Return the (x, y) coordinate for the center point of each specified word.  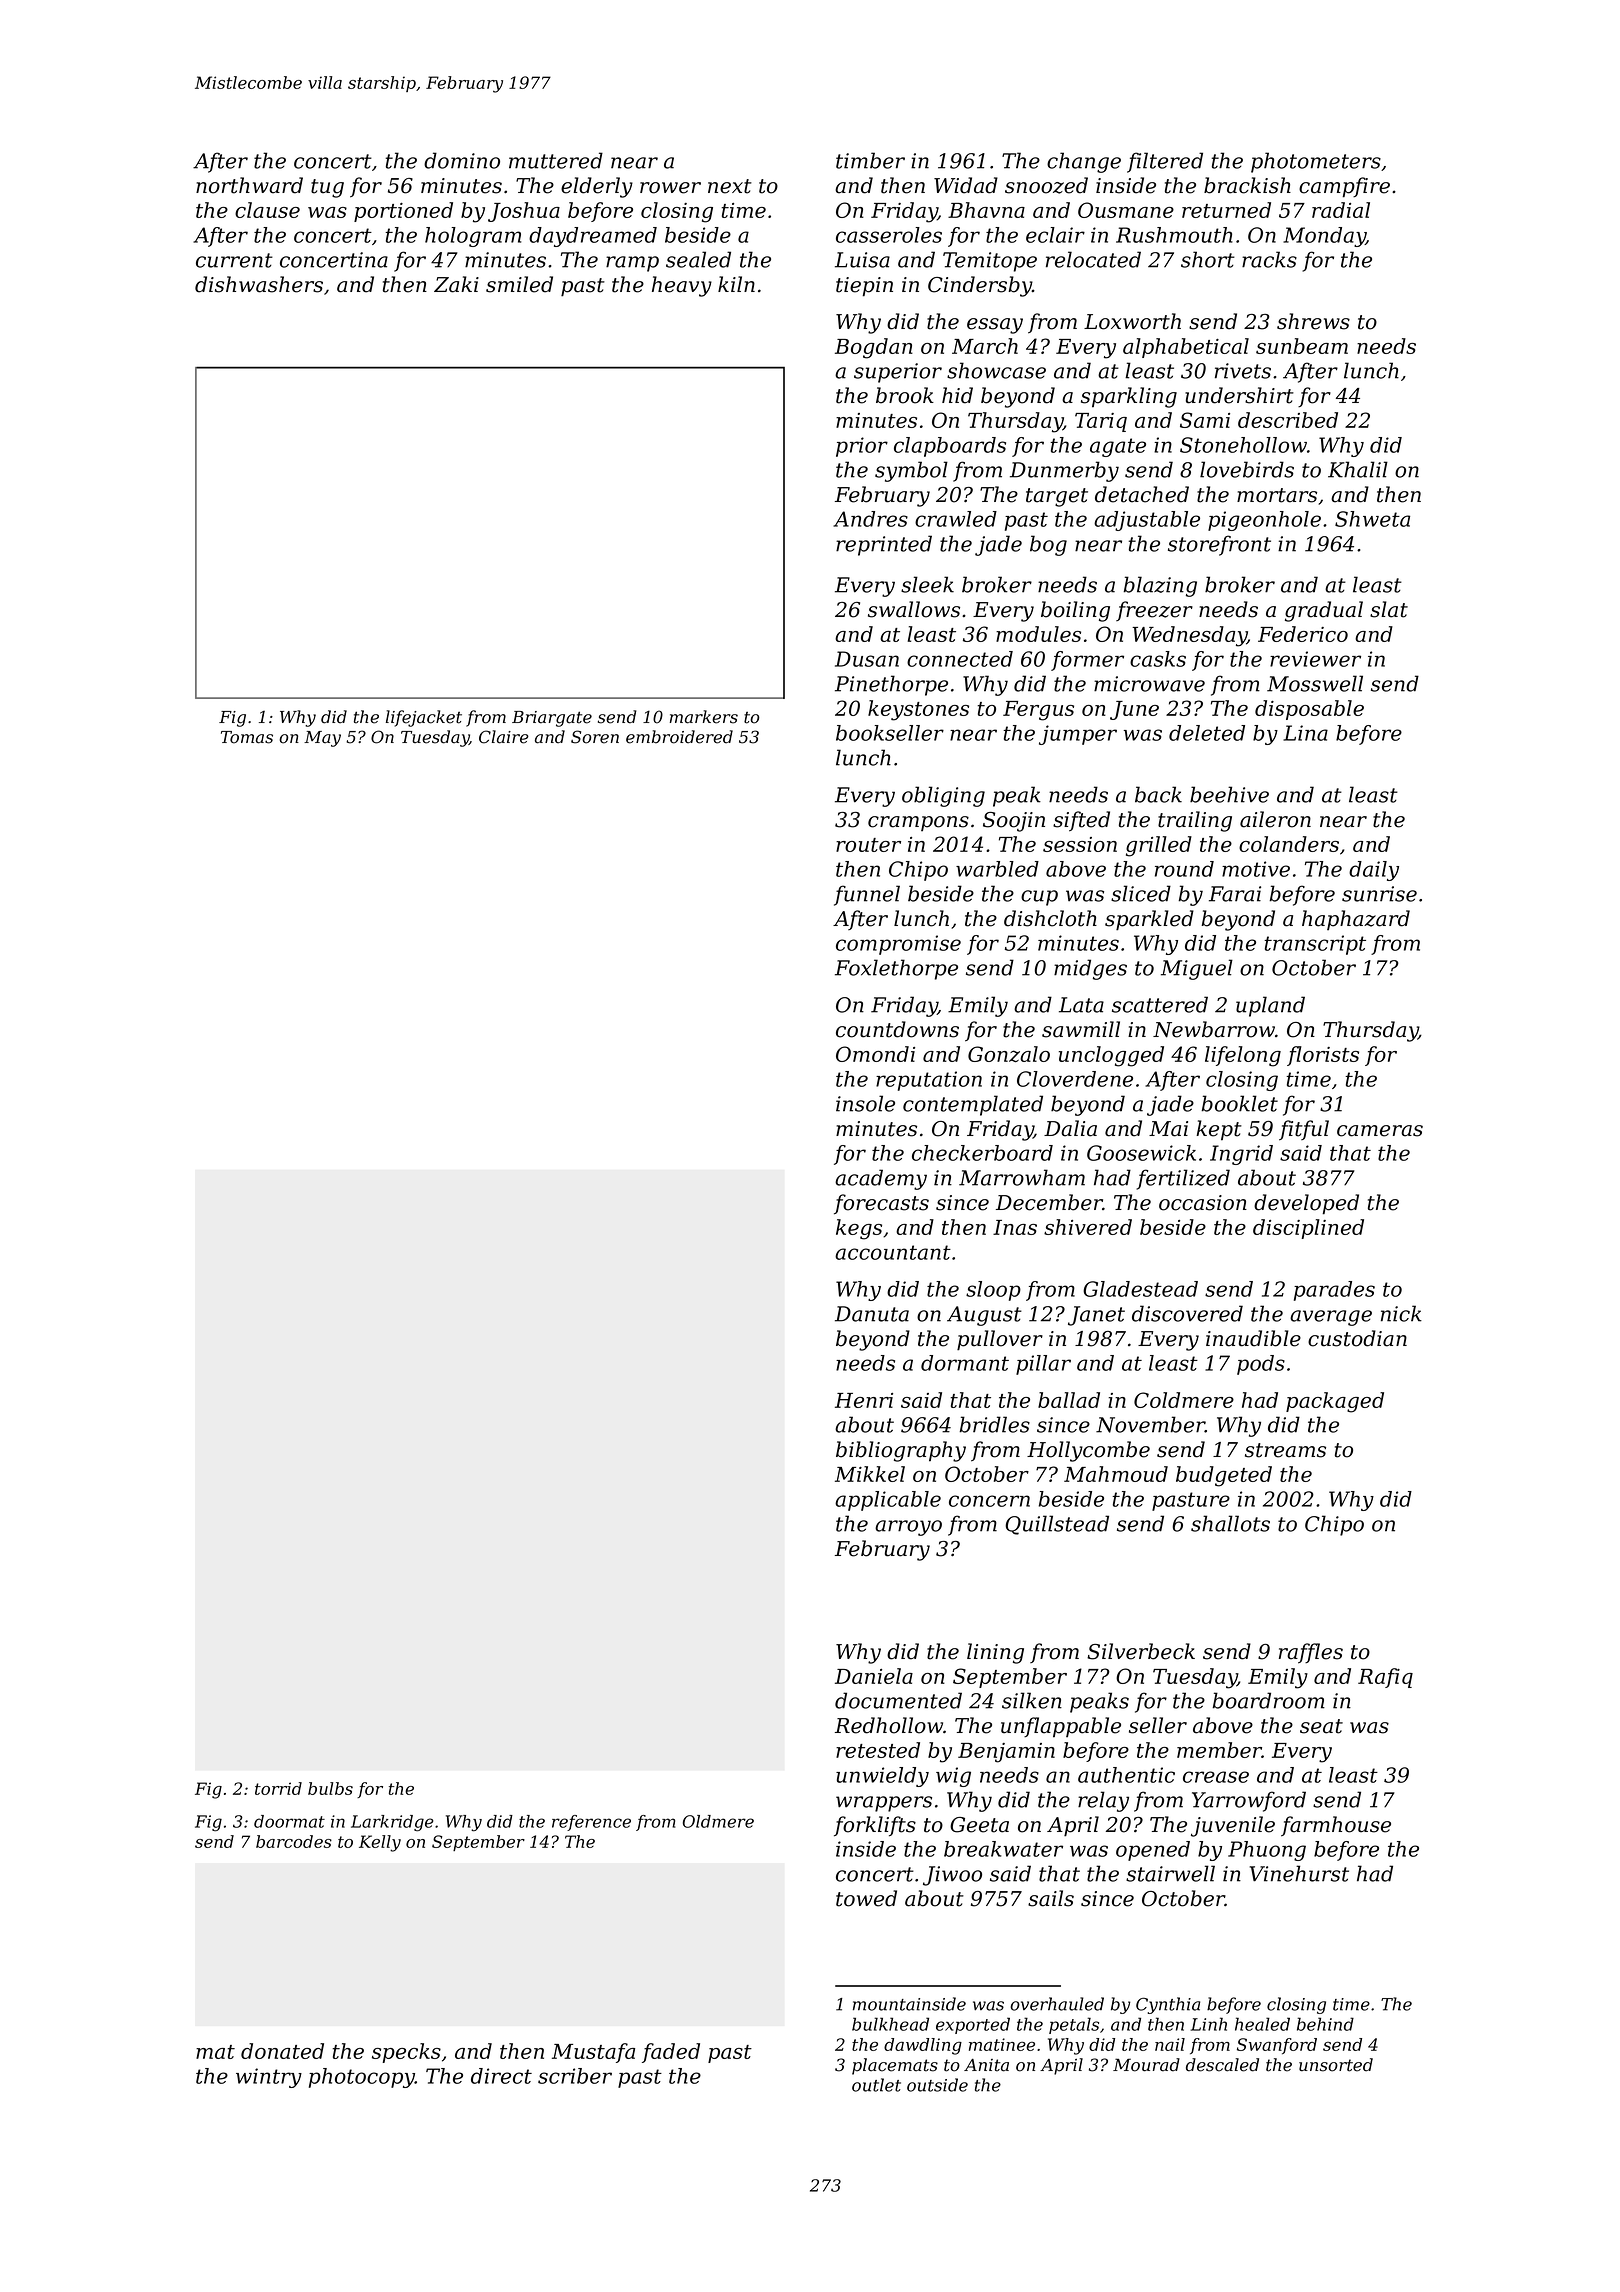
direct (501, 2076)
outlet (876, 2085)
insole (865, 1103)
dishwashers (259, 284)
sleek (927, 584)
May (322, 739)
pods (1261, 1365)
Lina (1305, 733)
